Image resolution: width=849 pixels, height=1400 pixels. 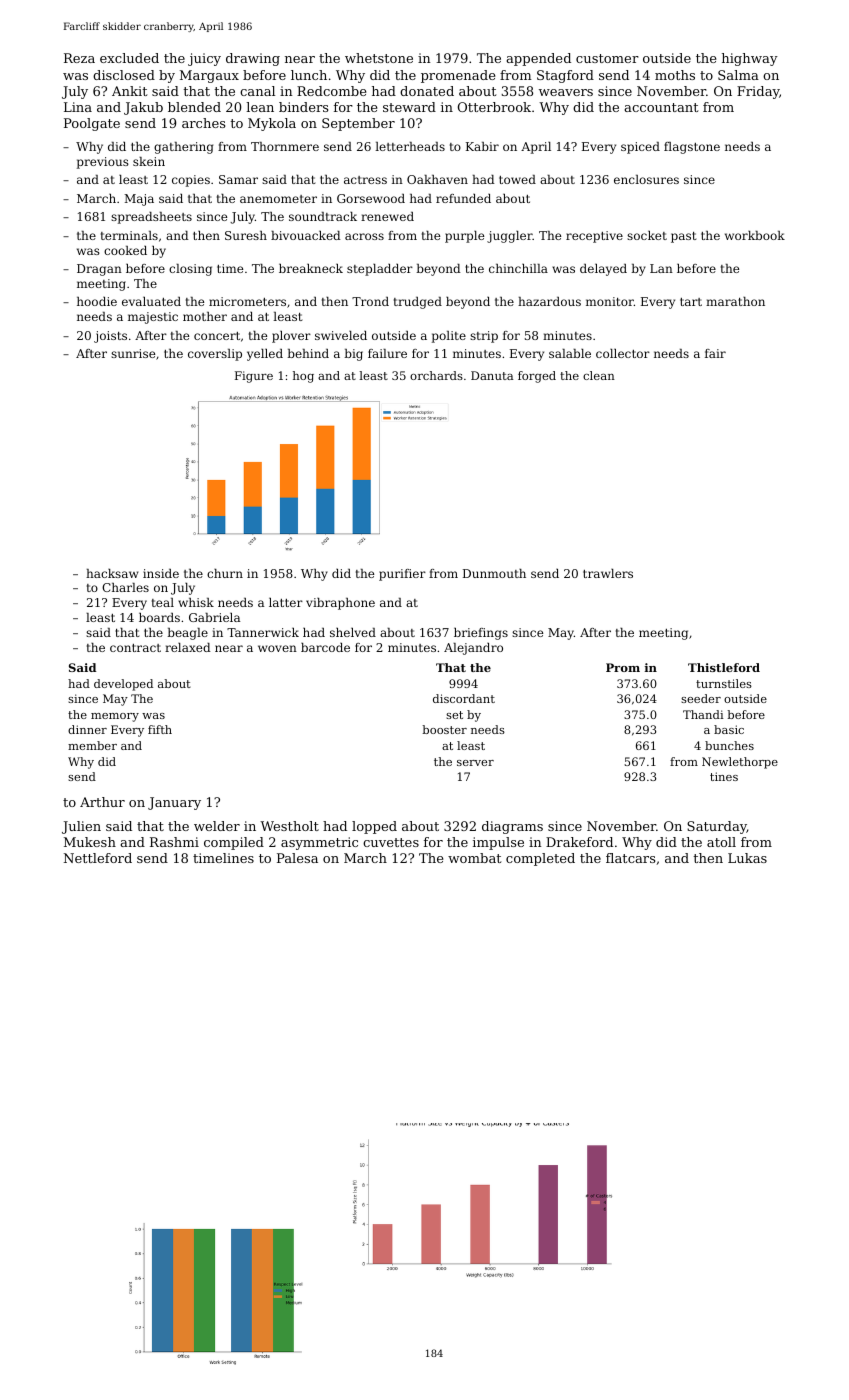 I want to click on sunrise, so click(x=133, y=353).
